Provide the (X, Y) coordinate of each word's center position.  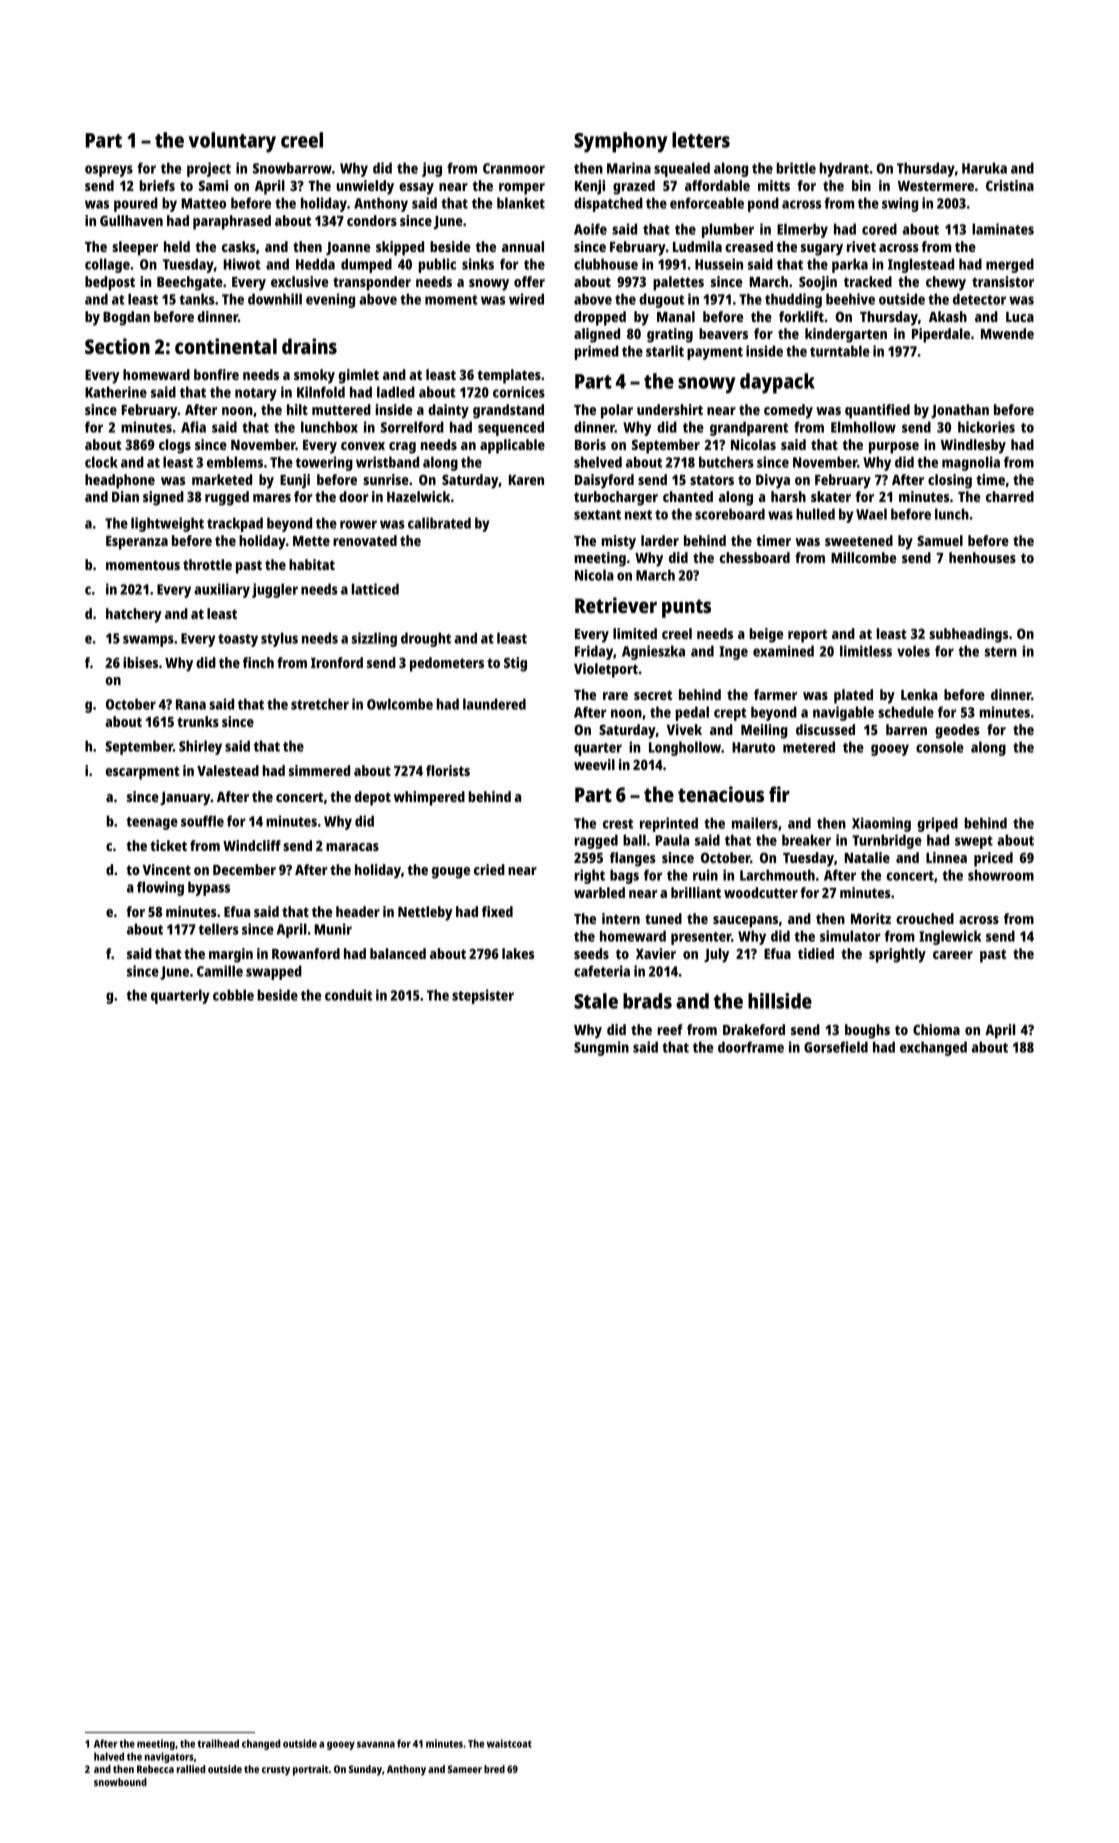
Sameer (465, 1769)
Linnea (946, 857)
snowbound (120, 1782)
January (185, 799)
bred (494, 1769)
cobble (233, 995)
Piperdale (941, 335)
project (209, 169)
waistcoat (509, 1743)
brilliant (696, 892)
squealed (682, 169)
